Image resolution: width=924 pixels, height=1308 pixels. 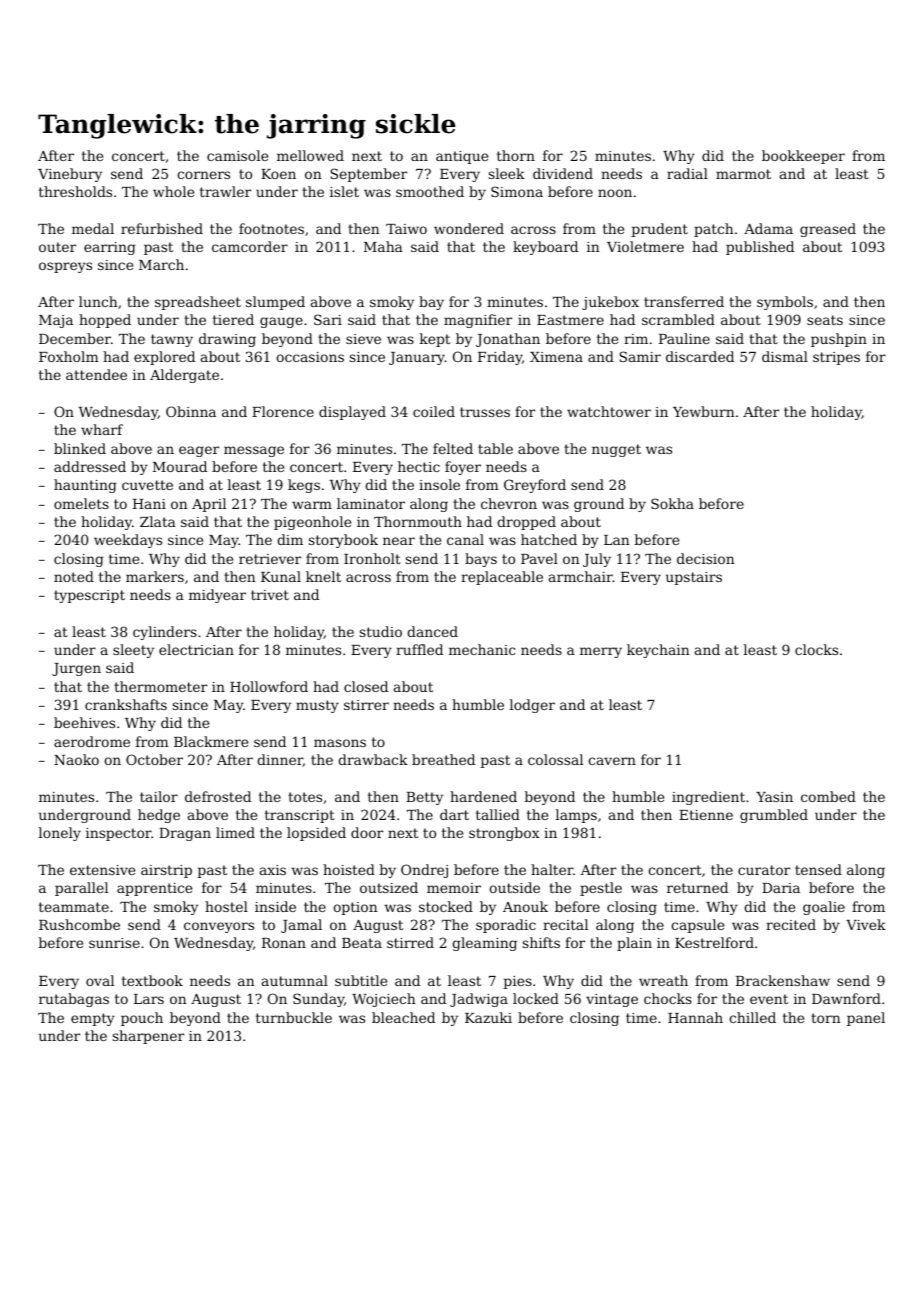 What do you see at coordinates (453, 448) in the screenshot?
I see `felted` at bounding box center [453, 448].
